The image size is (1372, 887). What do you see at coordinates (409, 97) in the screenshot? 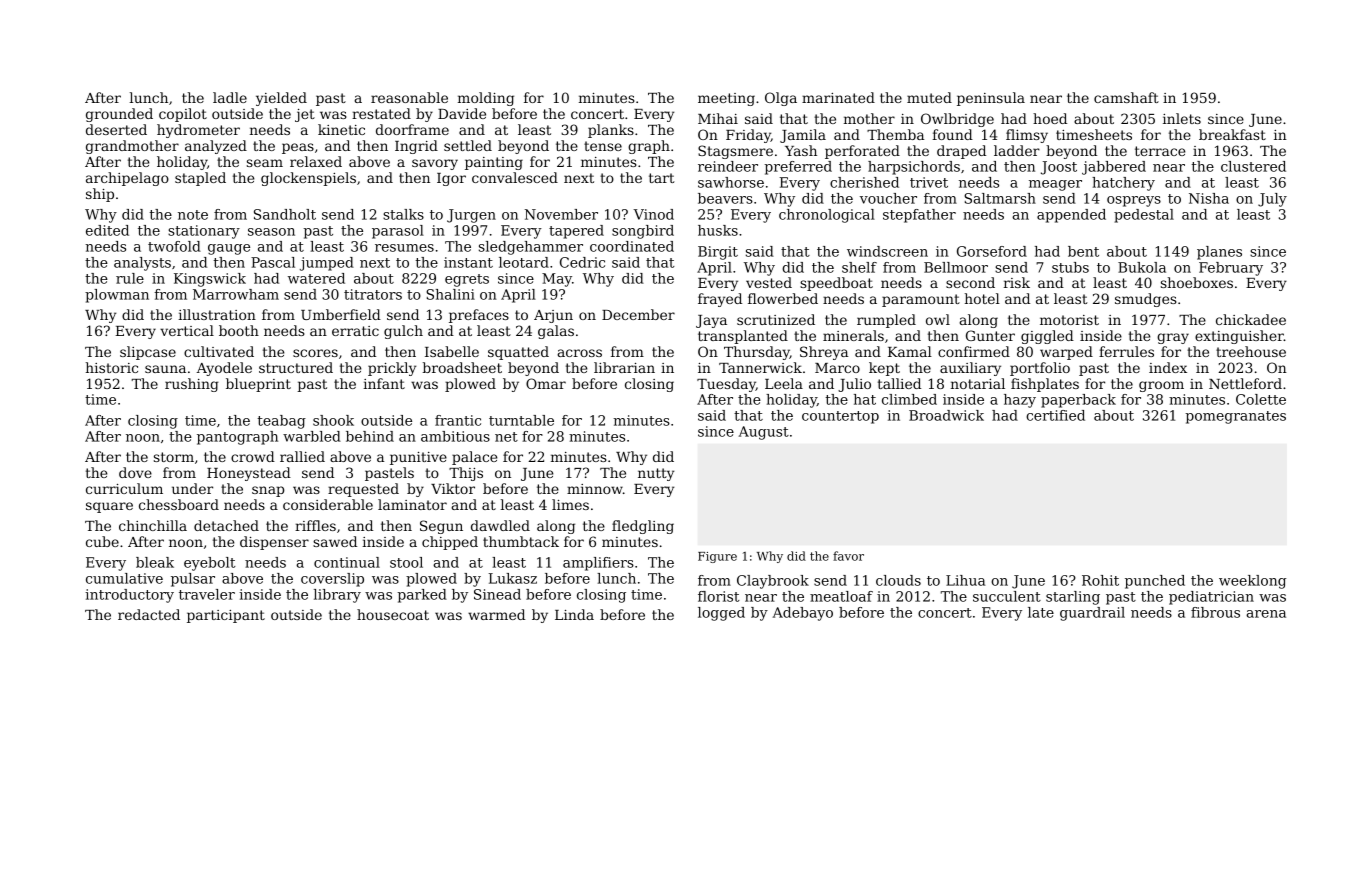
I see `reasonable` at bounding box center [409, 97].
